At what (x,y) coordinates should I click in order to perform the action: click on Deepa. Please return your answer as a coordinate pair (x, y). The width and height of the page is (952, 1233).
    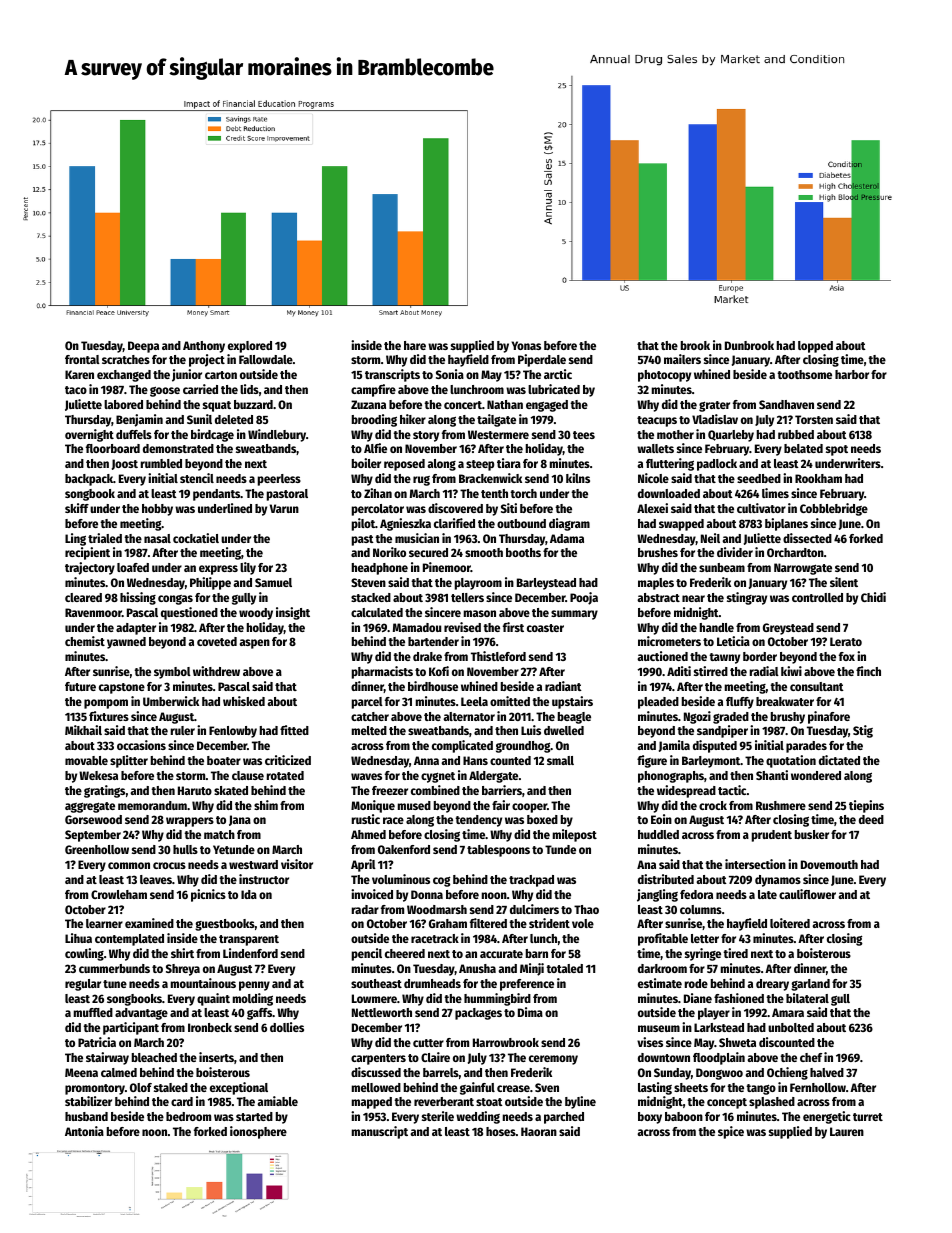
    Looking at the image, I should click on (143, 347).
